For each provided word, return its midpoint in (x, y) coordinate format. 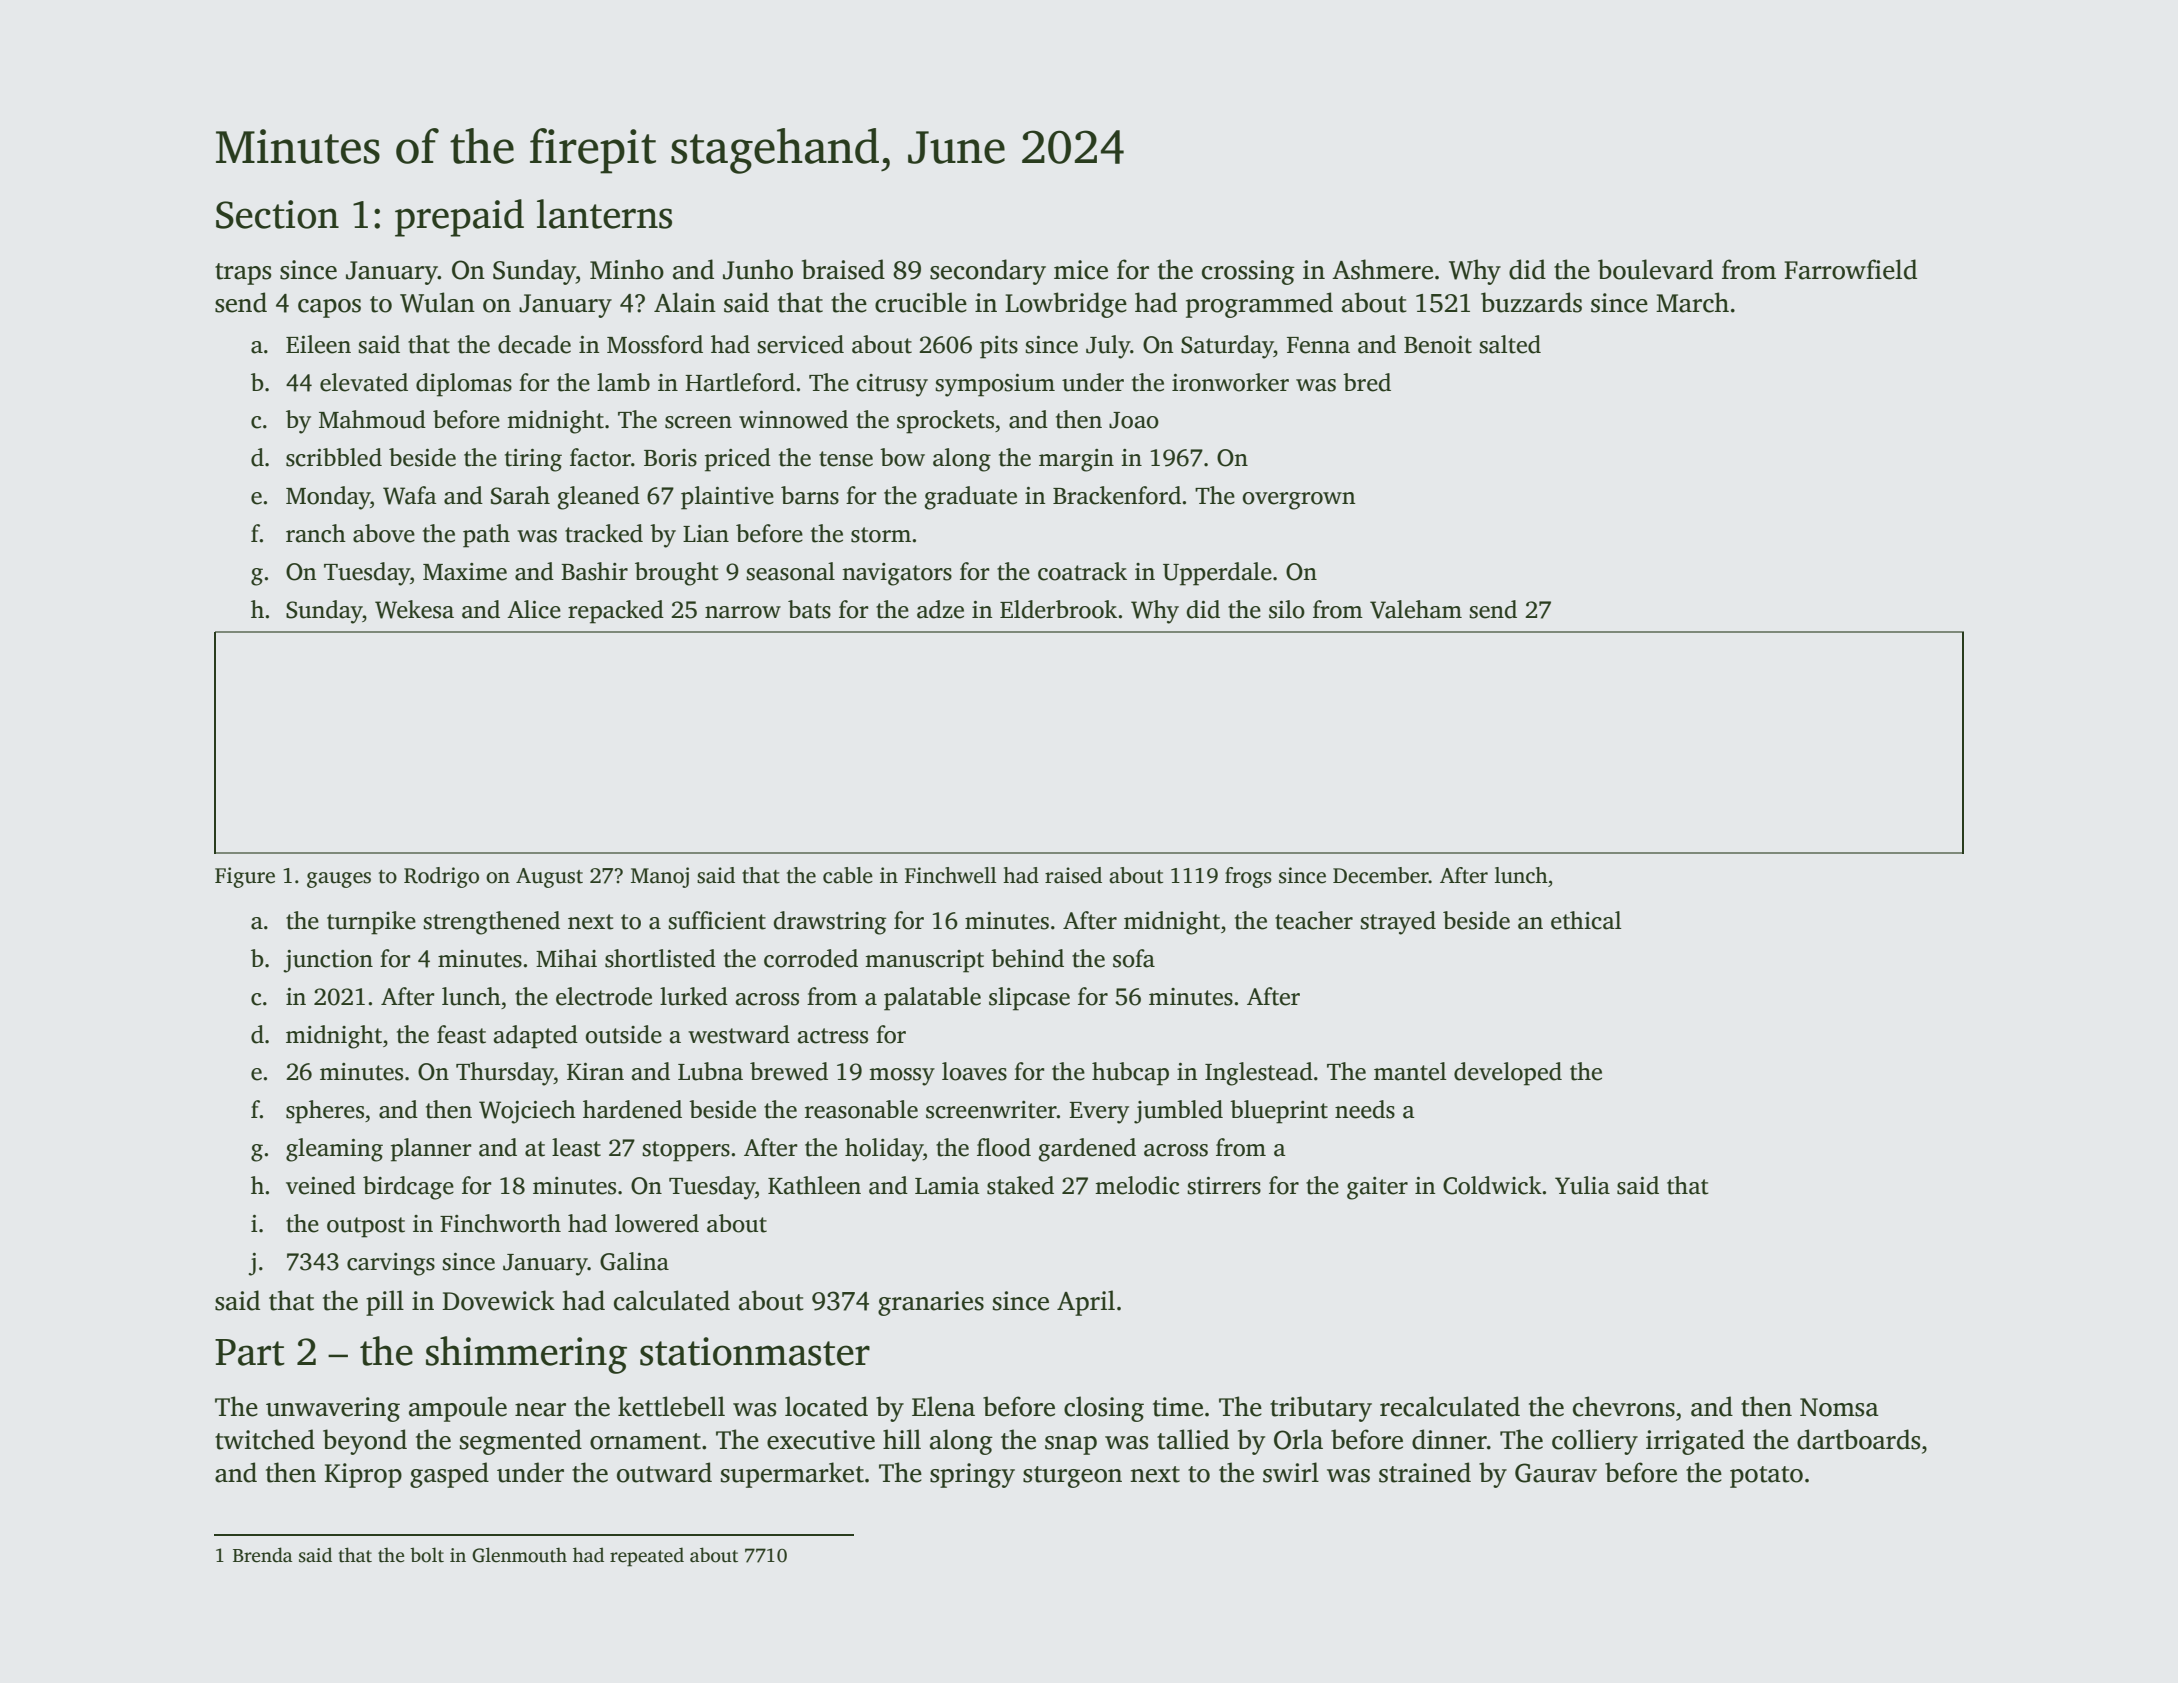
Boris (670, 458)
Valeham (1416, 609)
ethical (1586, 920)
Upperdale (1217, 574)
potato (1766, 1477)
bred (1367, 382)
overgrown (1298, 501)
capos (329, 308)
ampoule (458, 1409)
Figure (245, 877)
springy (972, 1475)
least (576, 1147)
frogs (1248, 877)
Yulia (1582, 1185)
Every (1099, 1113)
